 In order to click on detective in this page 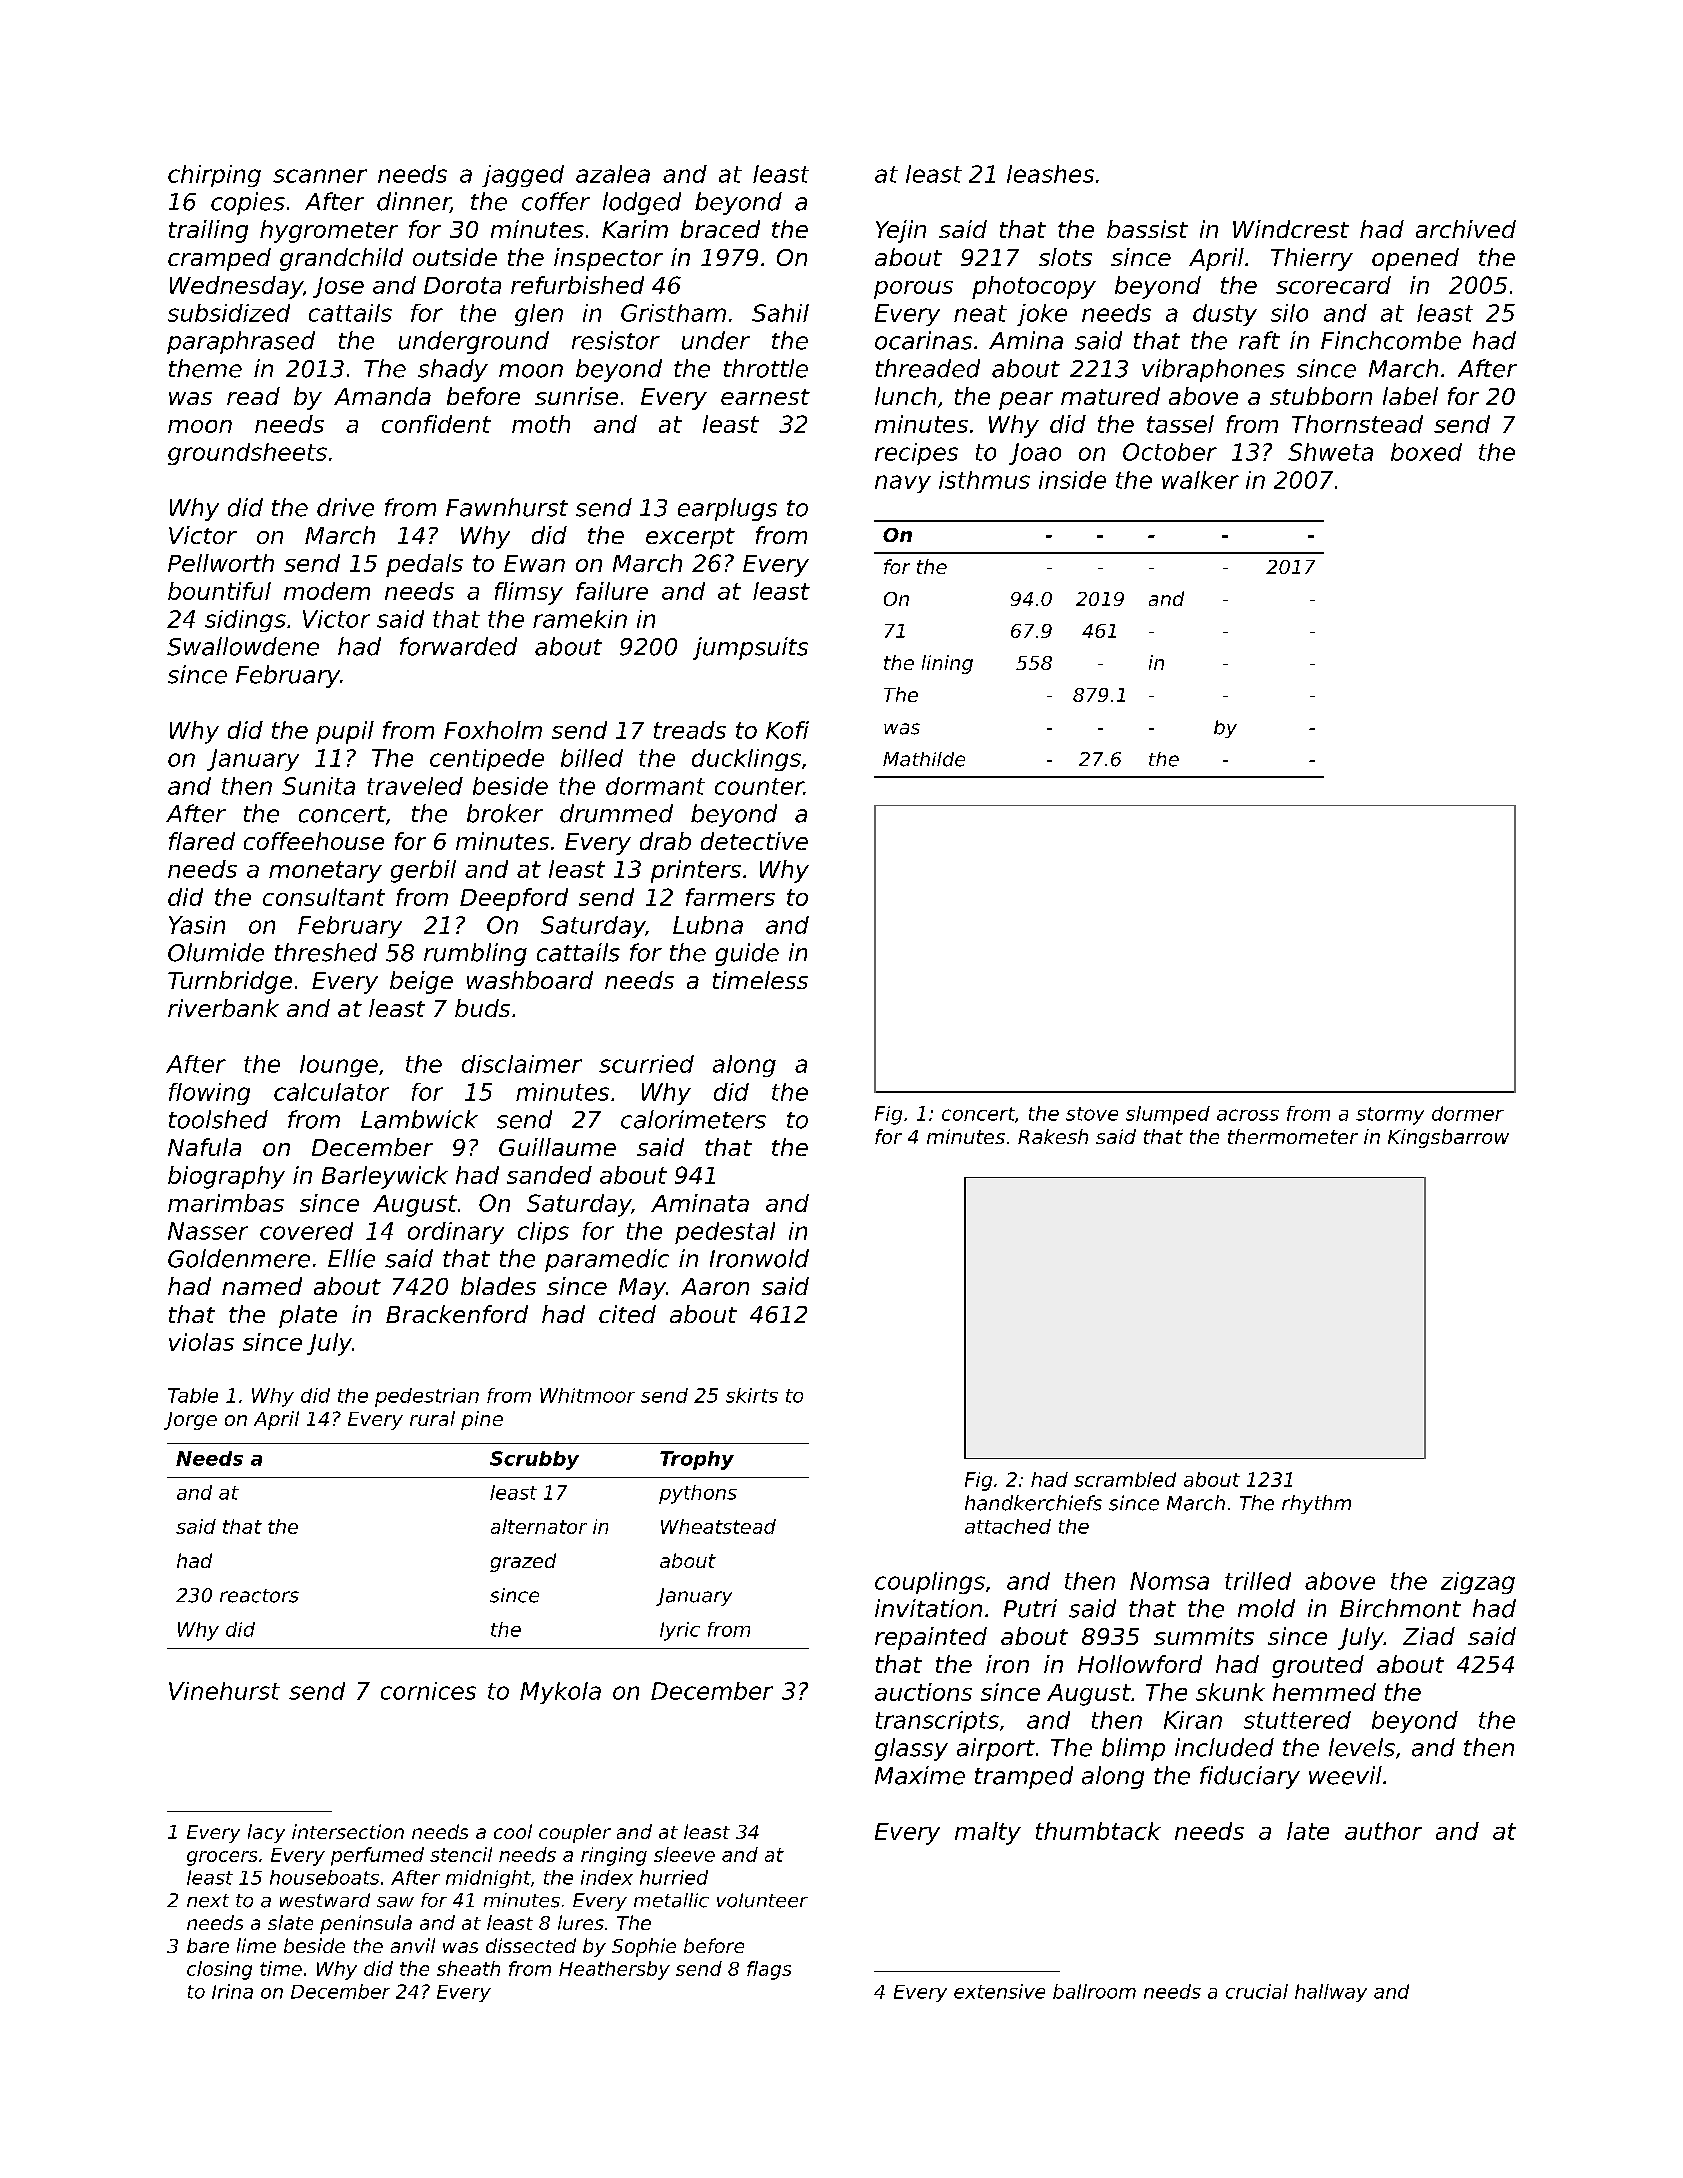, I will do `click(754, 841)`.
